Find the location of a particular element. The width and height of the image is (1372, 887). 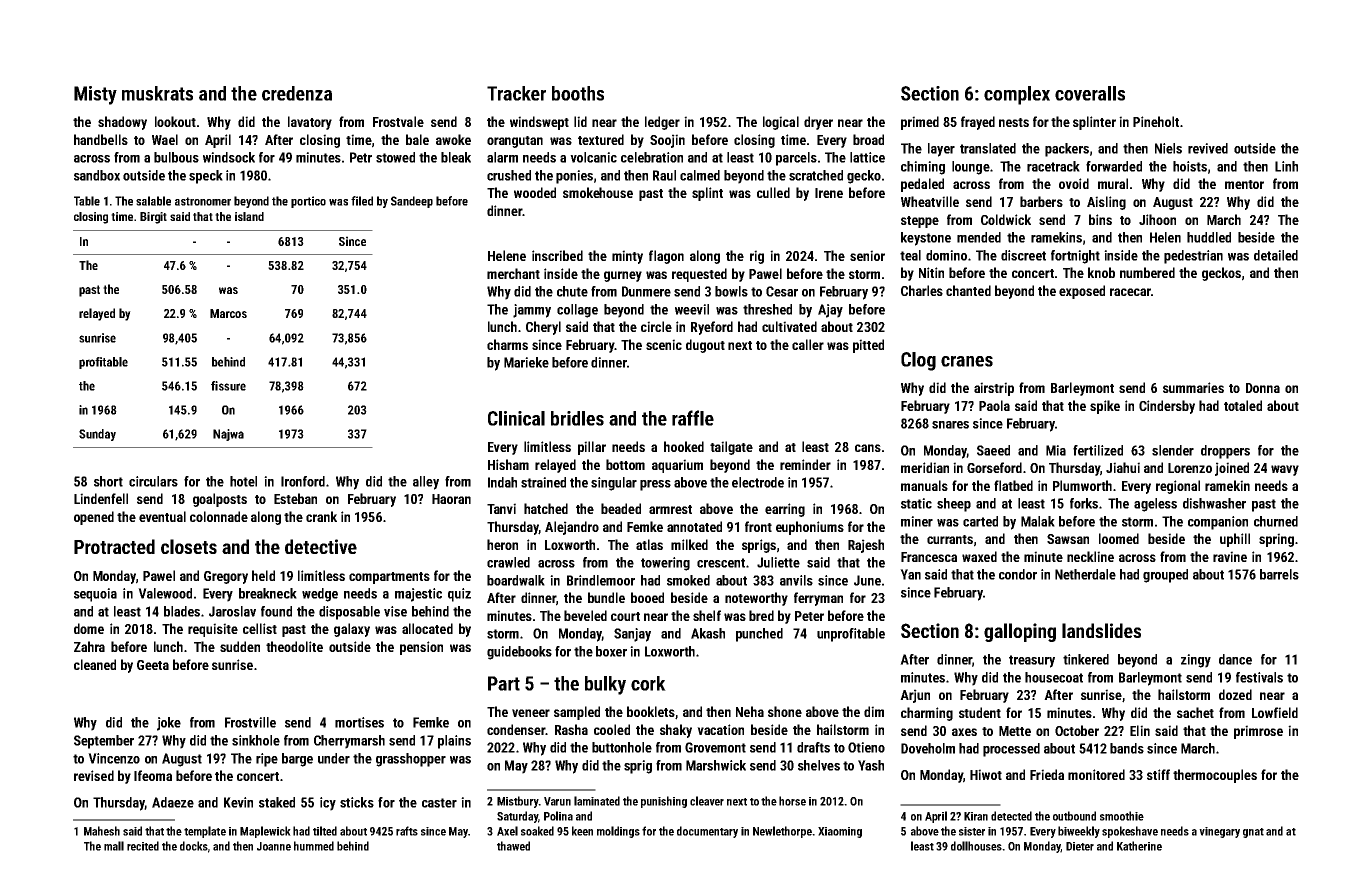

Najwa is located at coordinates (228, 435).
